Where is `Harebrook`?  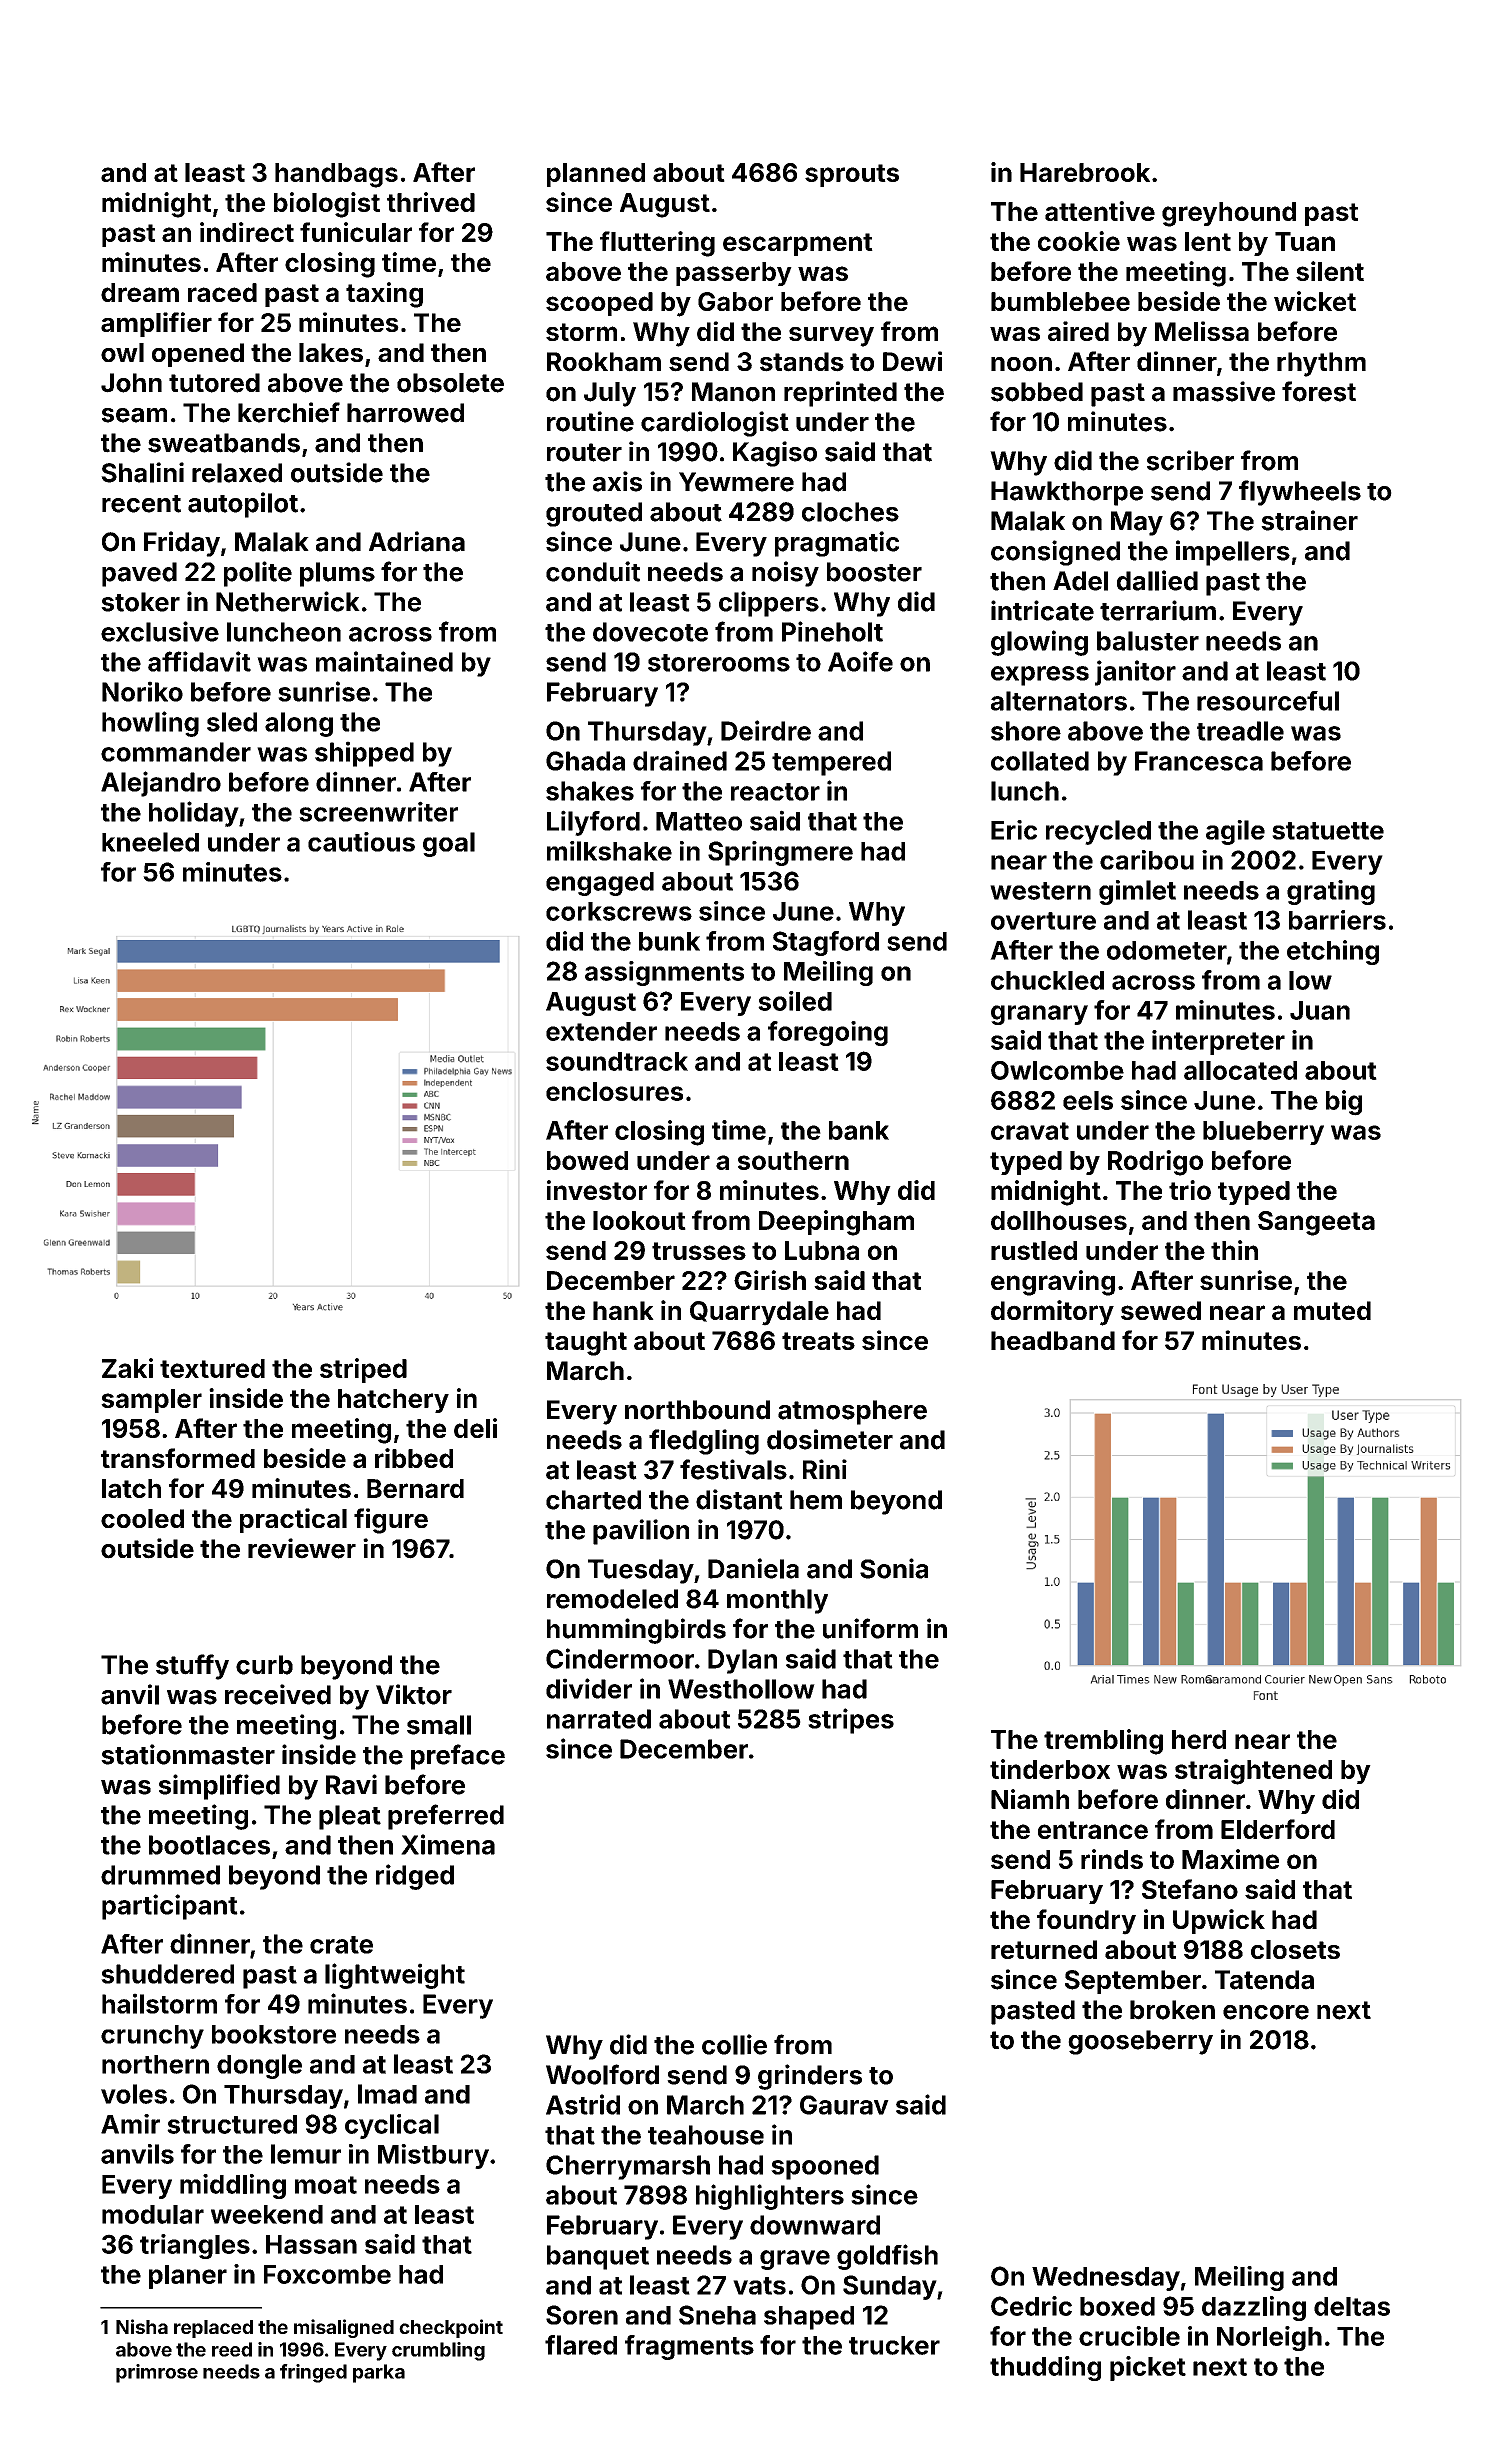 Harebrook is located at coordinates (1085, 172).
